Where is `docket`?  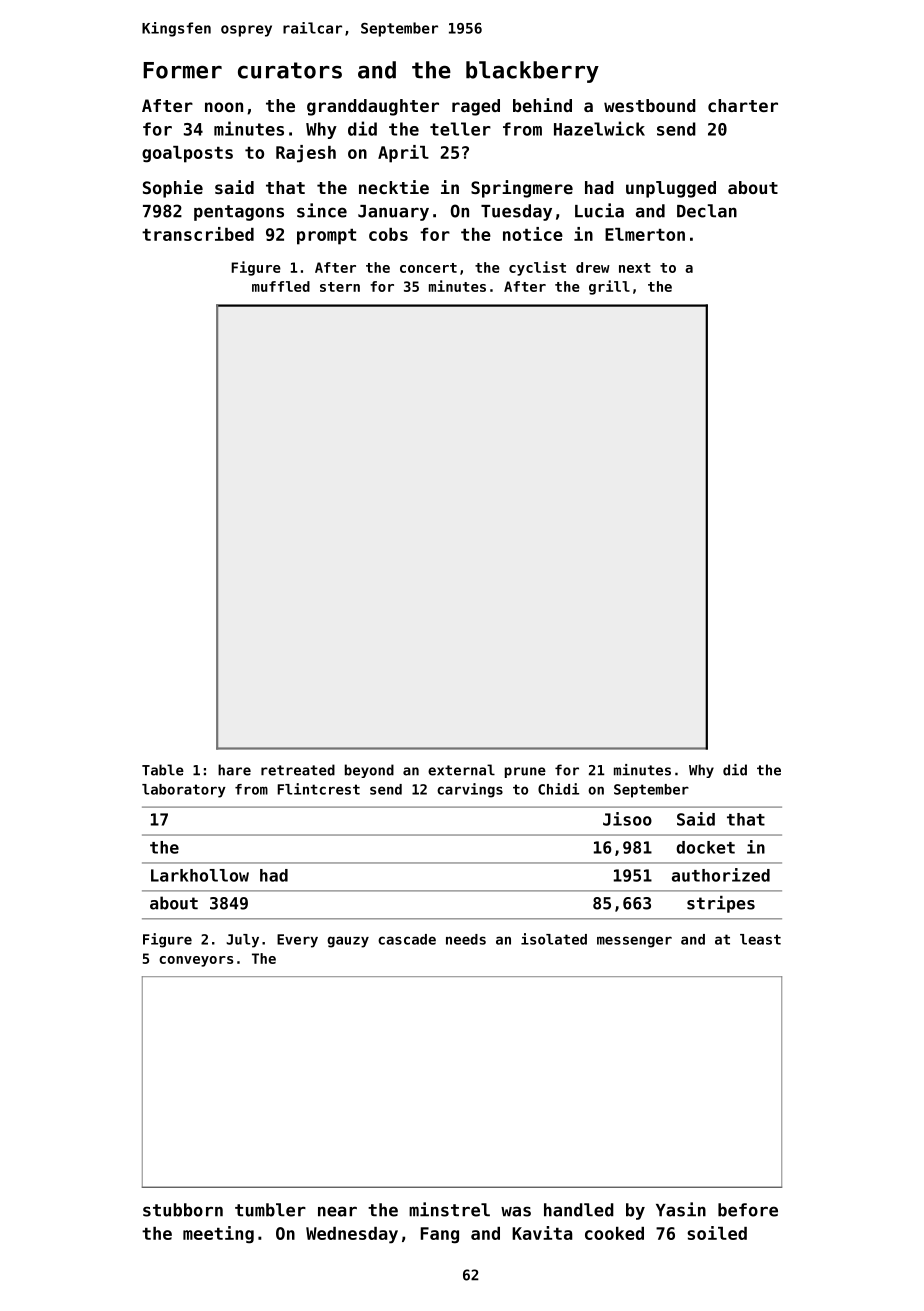
docket is located at coordinates (706, 847).
